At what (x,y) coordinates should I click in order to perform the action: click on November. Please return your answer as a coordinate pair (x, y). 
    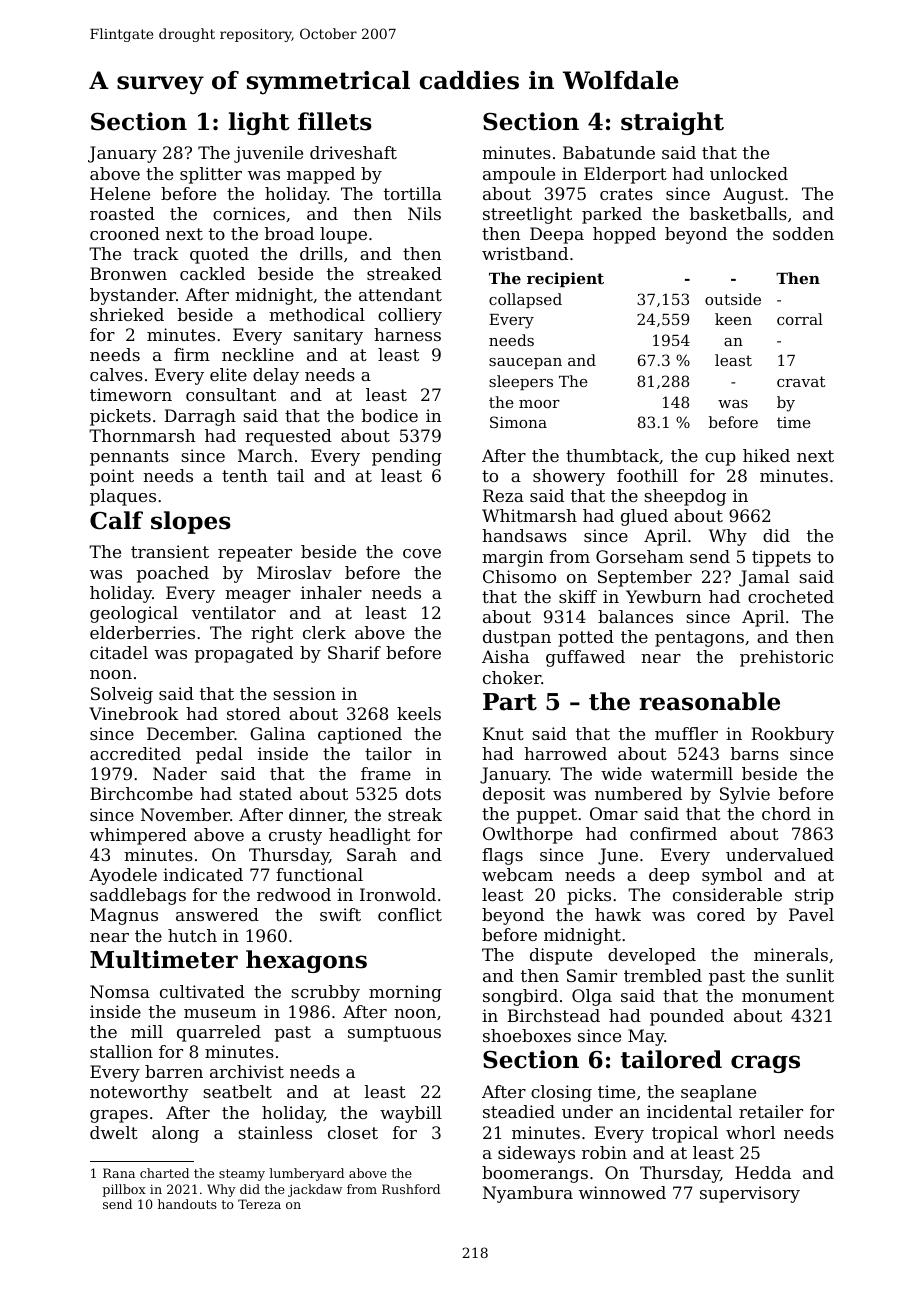
    Looking at the image, I should click on (185, 814).
